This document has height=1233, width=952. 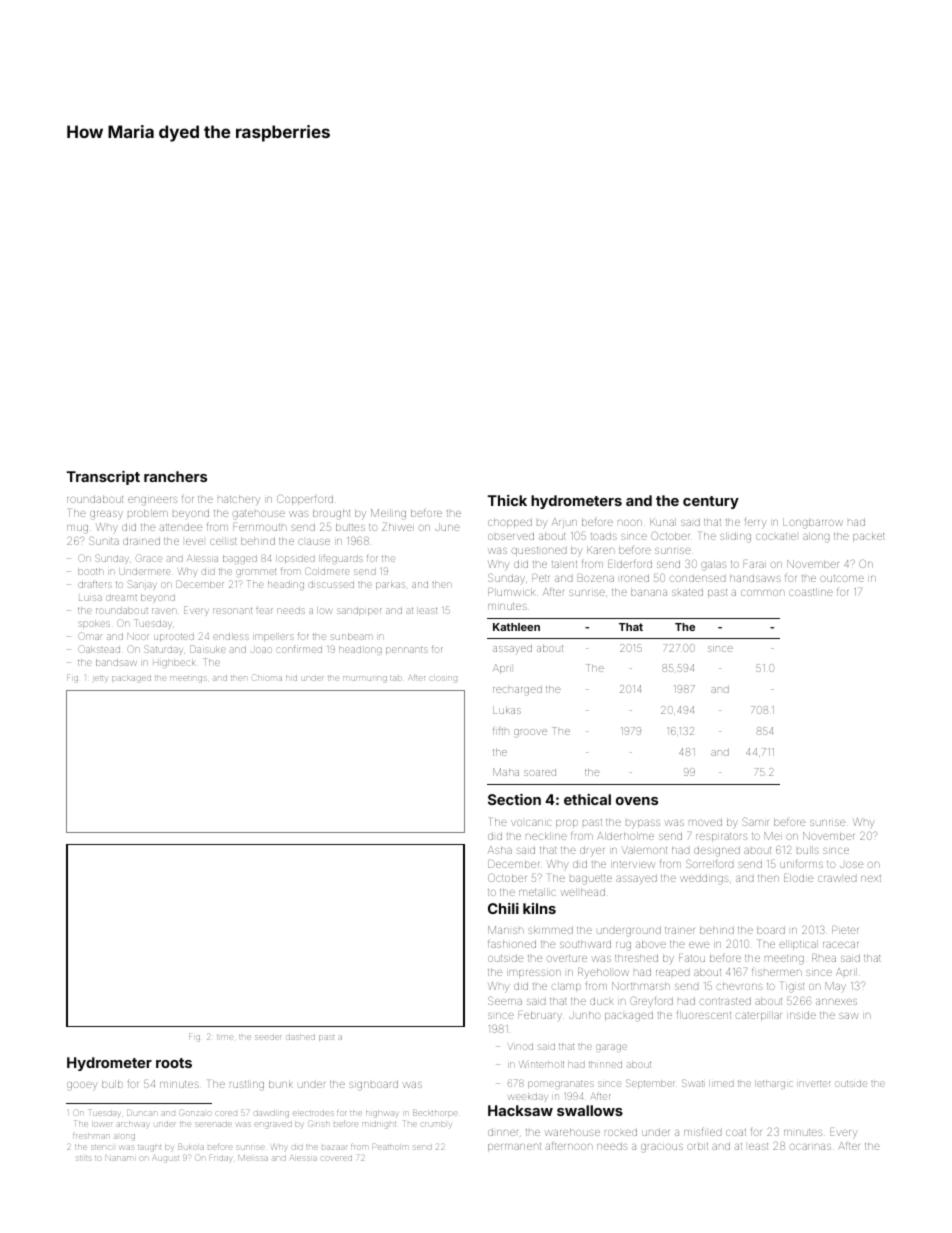 I want to click on bandsaw, so click(x=116, y=663).
